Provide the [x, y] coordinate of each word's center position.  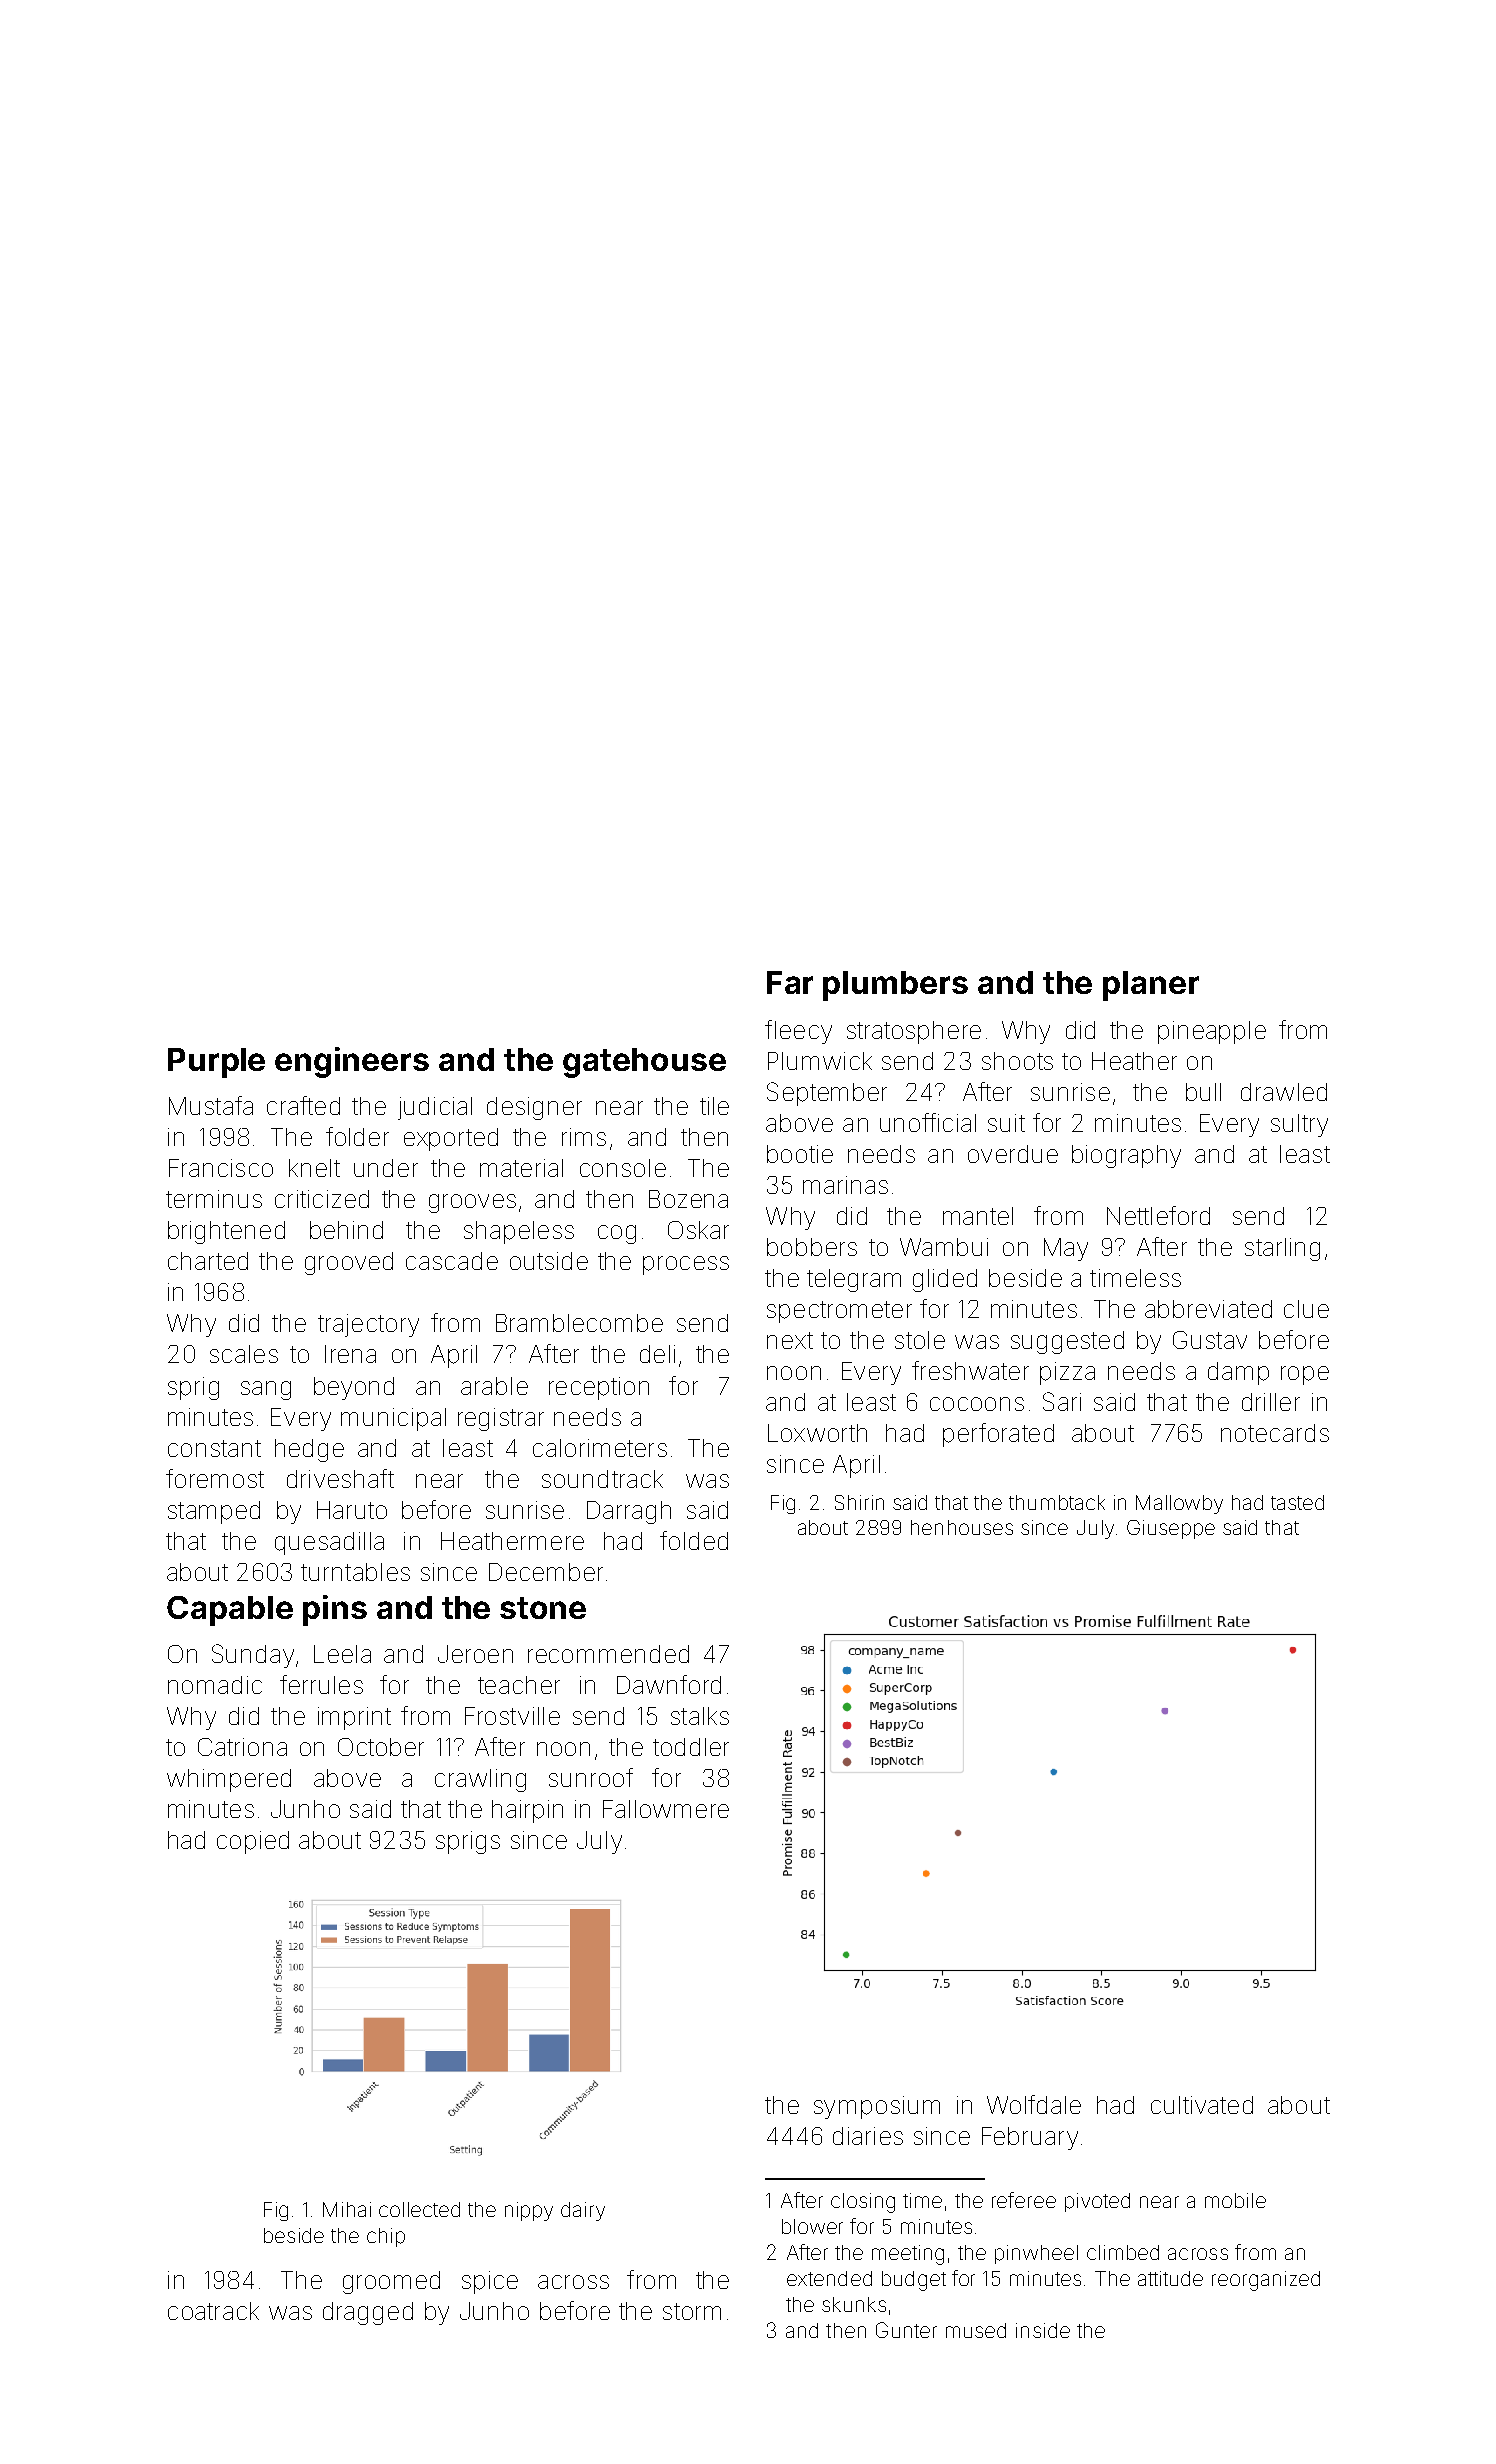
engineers [352, 1062]
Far [790, 982]
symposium [877, 2107]
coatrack [213, 2311]
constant [214, 1448]
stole [920, 1340]
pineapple [1212, 1032]
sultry [1299, 1125]
